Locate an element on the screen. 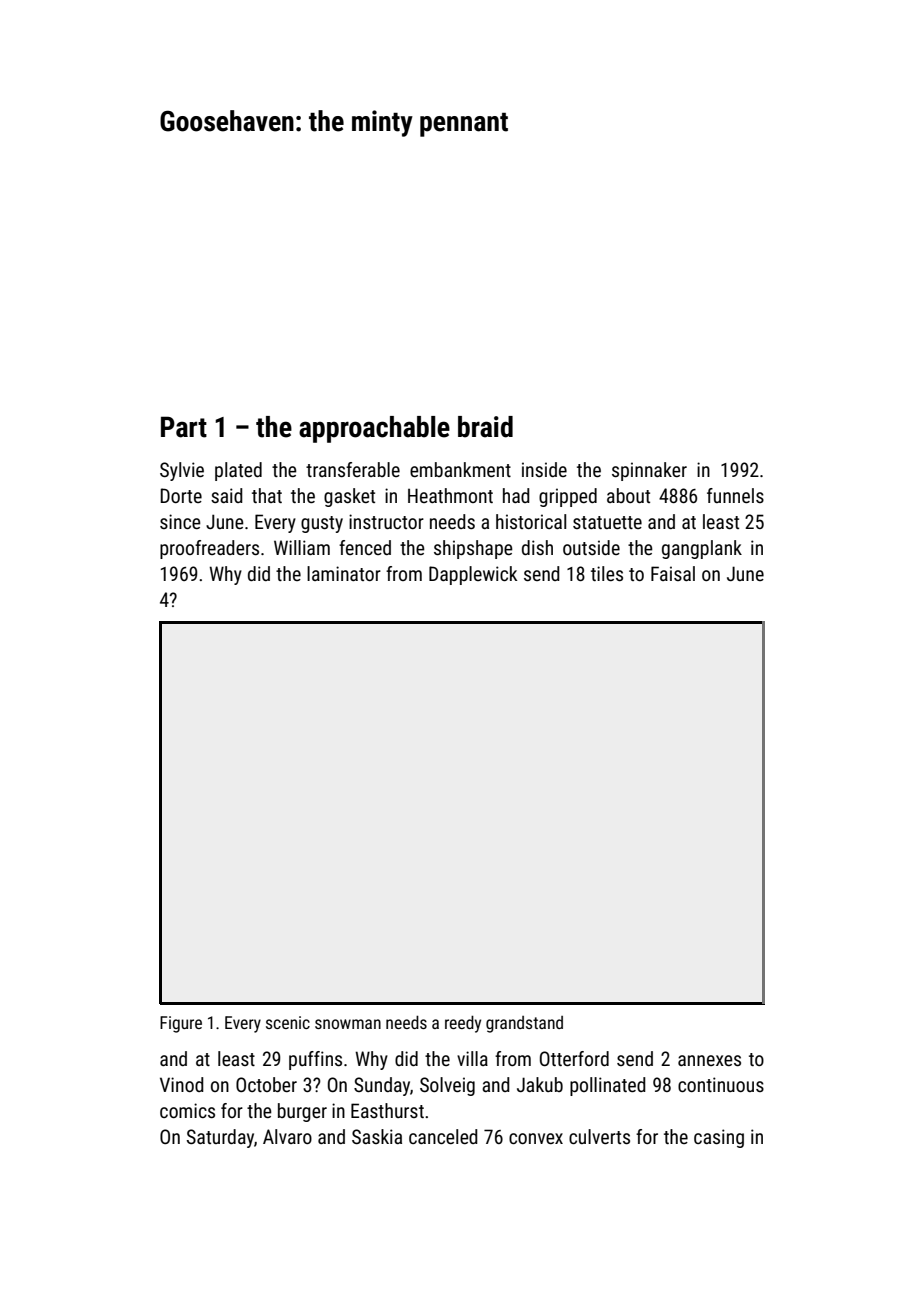  Faisal is located at coordinates (673, 573).
